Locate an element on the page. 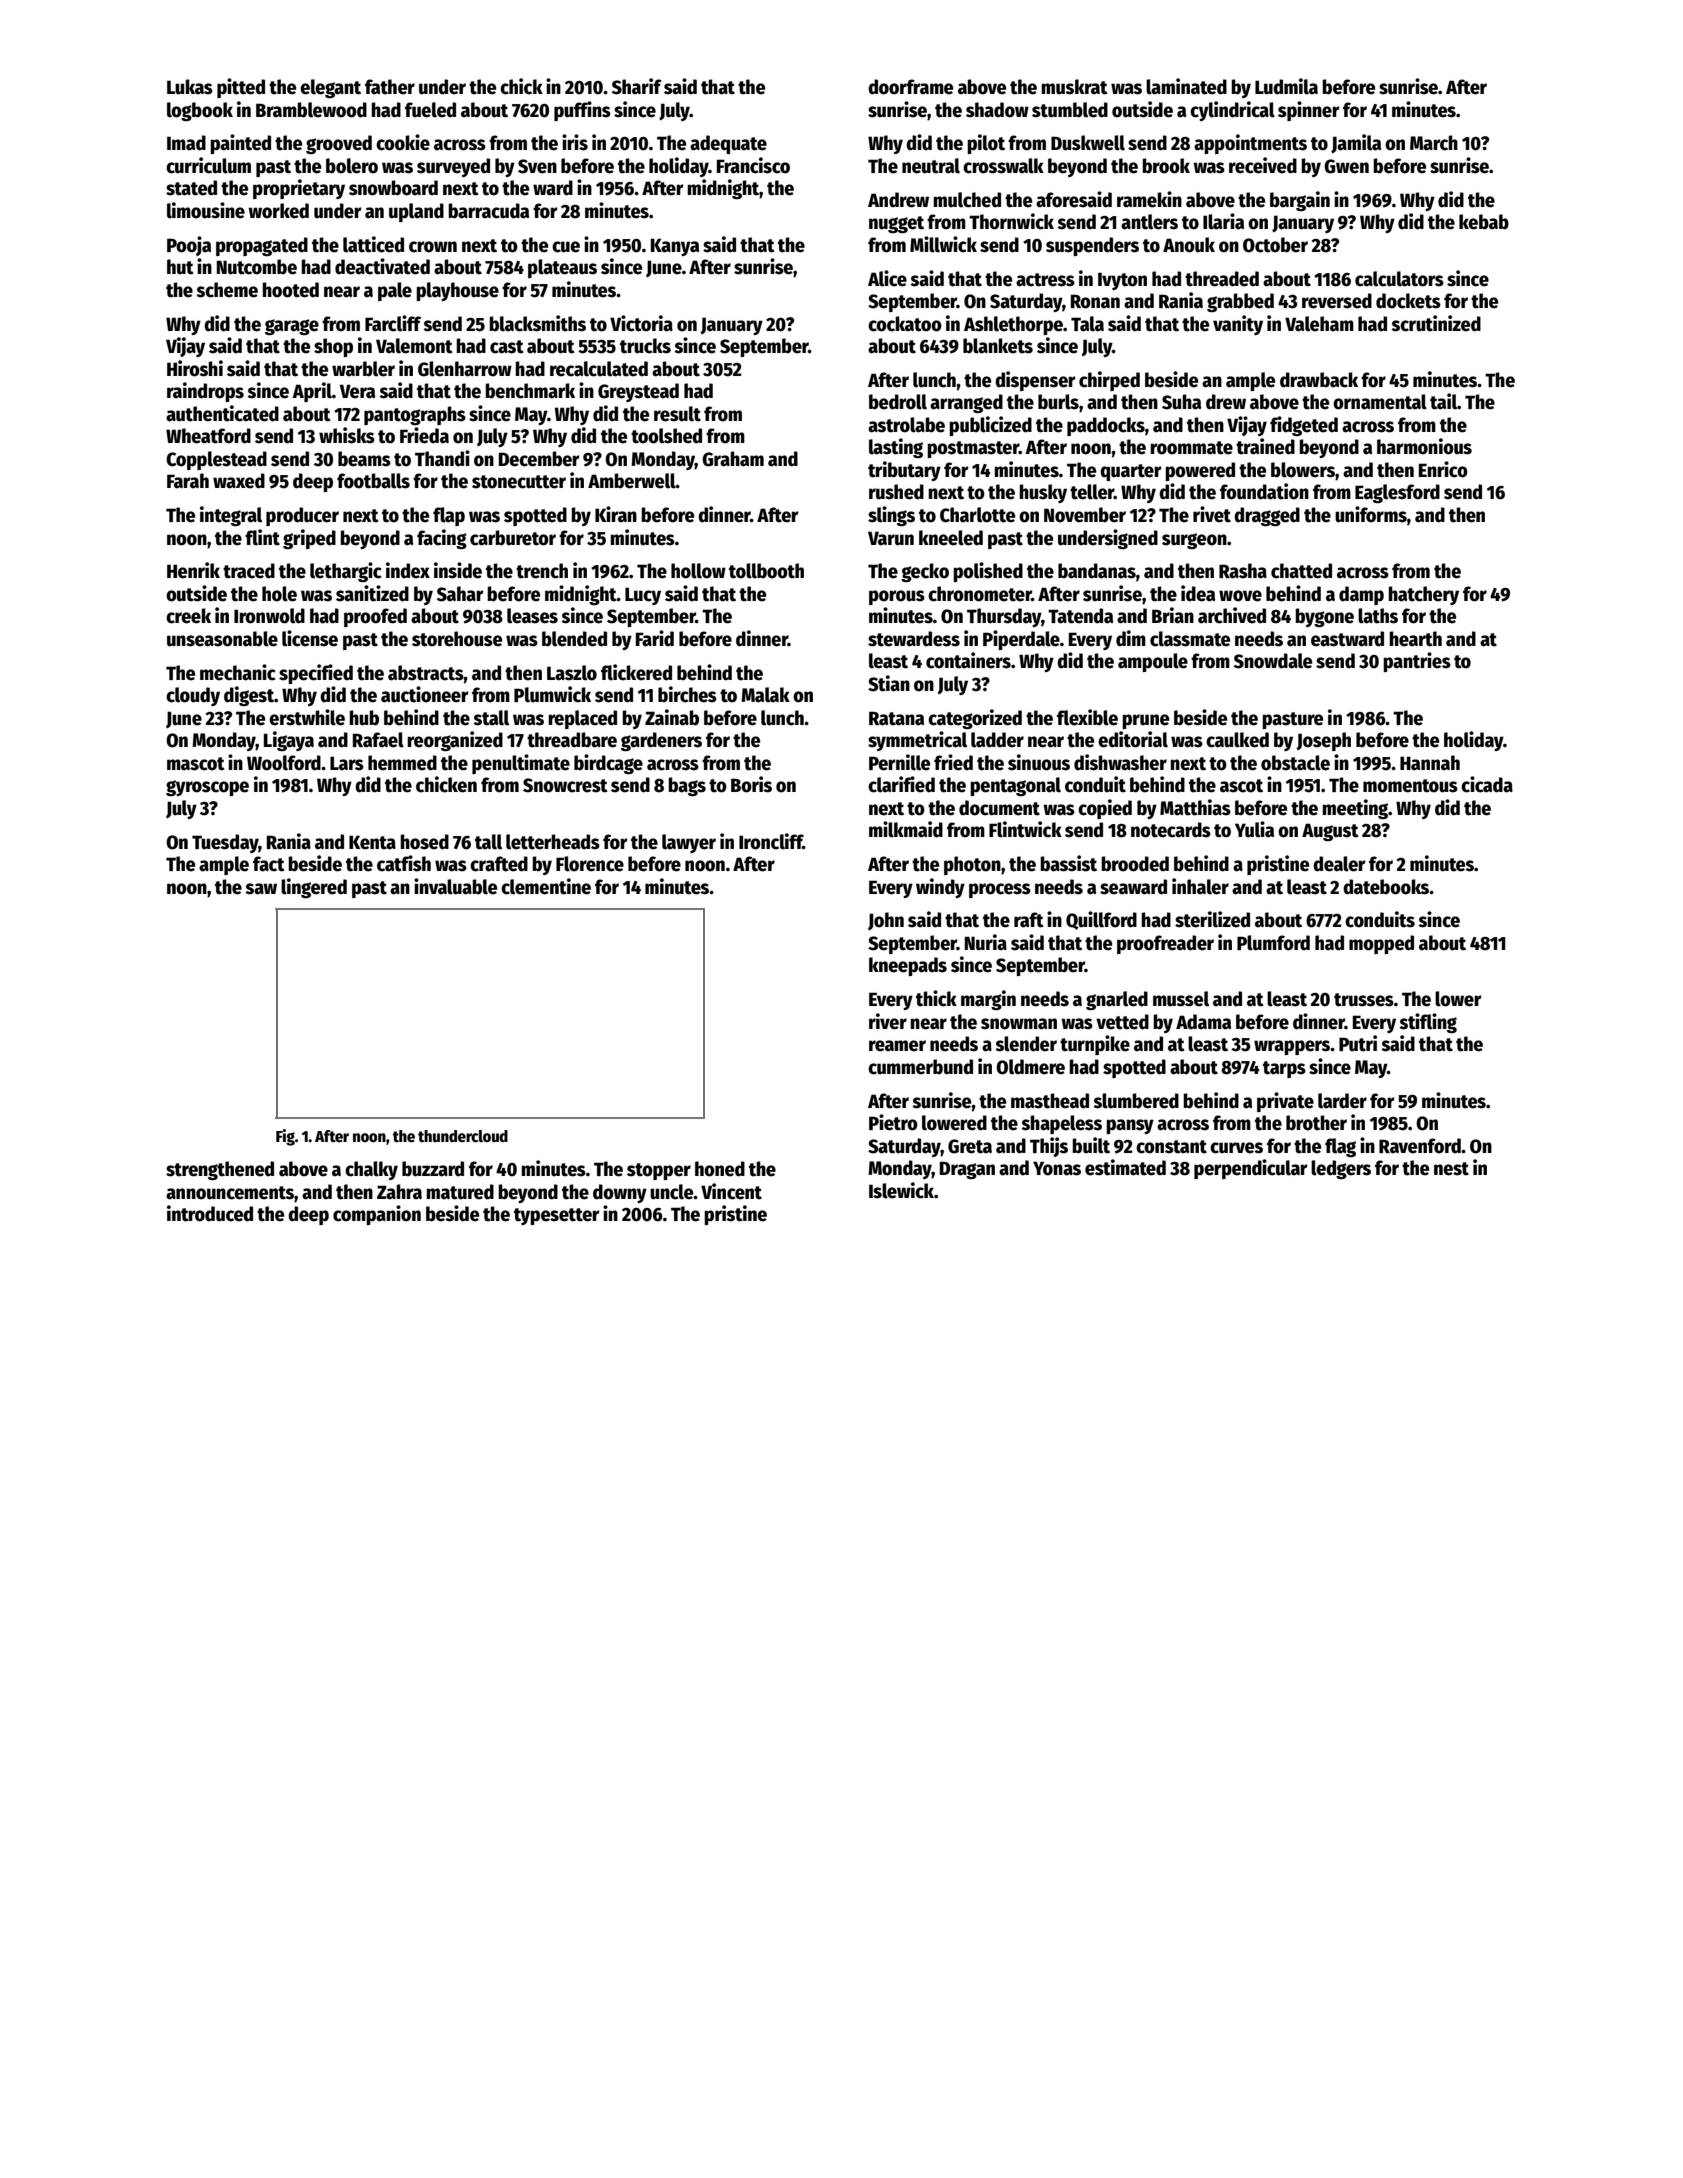 The image size is (1683, 2178). upland is located at coordinates (416, 212).
